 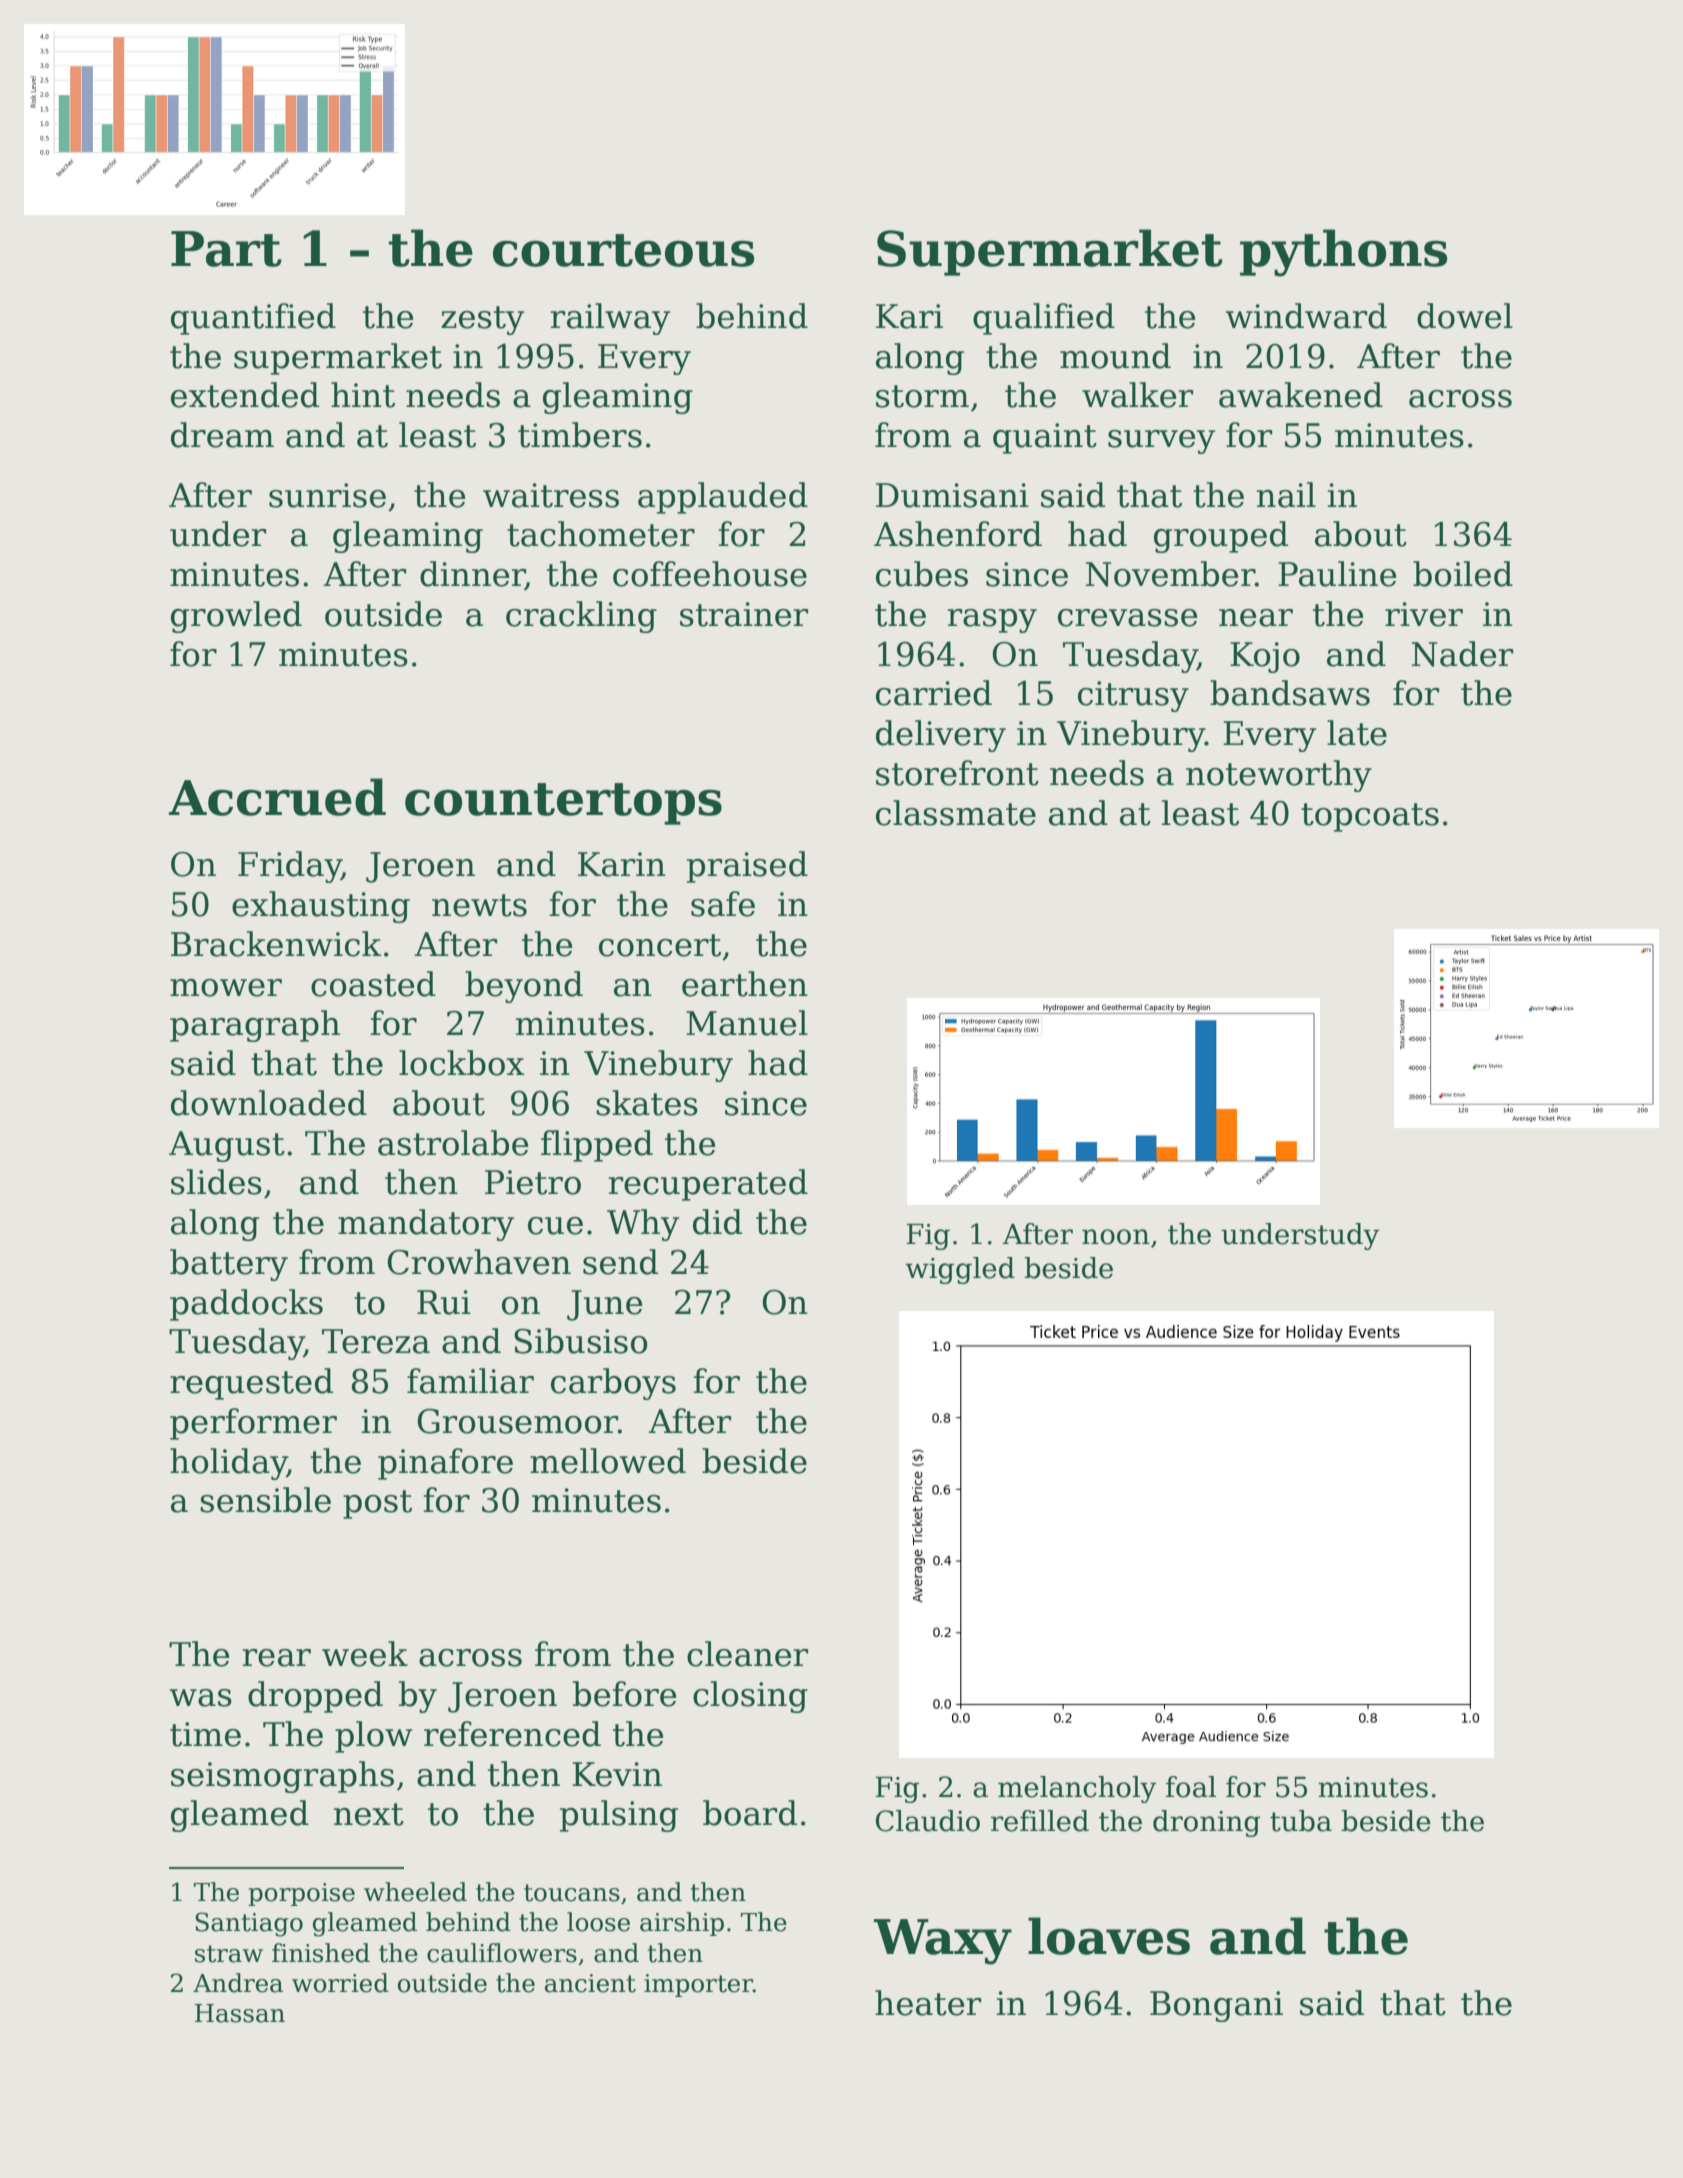 What do you see at coordinates (1370, 817) in the screenshot?
I see `topcoats` at bounding box center [1370, 817].
